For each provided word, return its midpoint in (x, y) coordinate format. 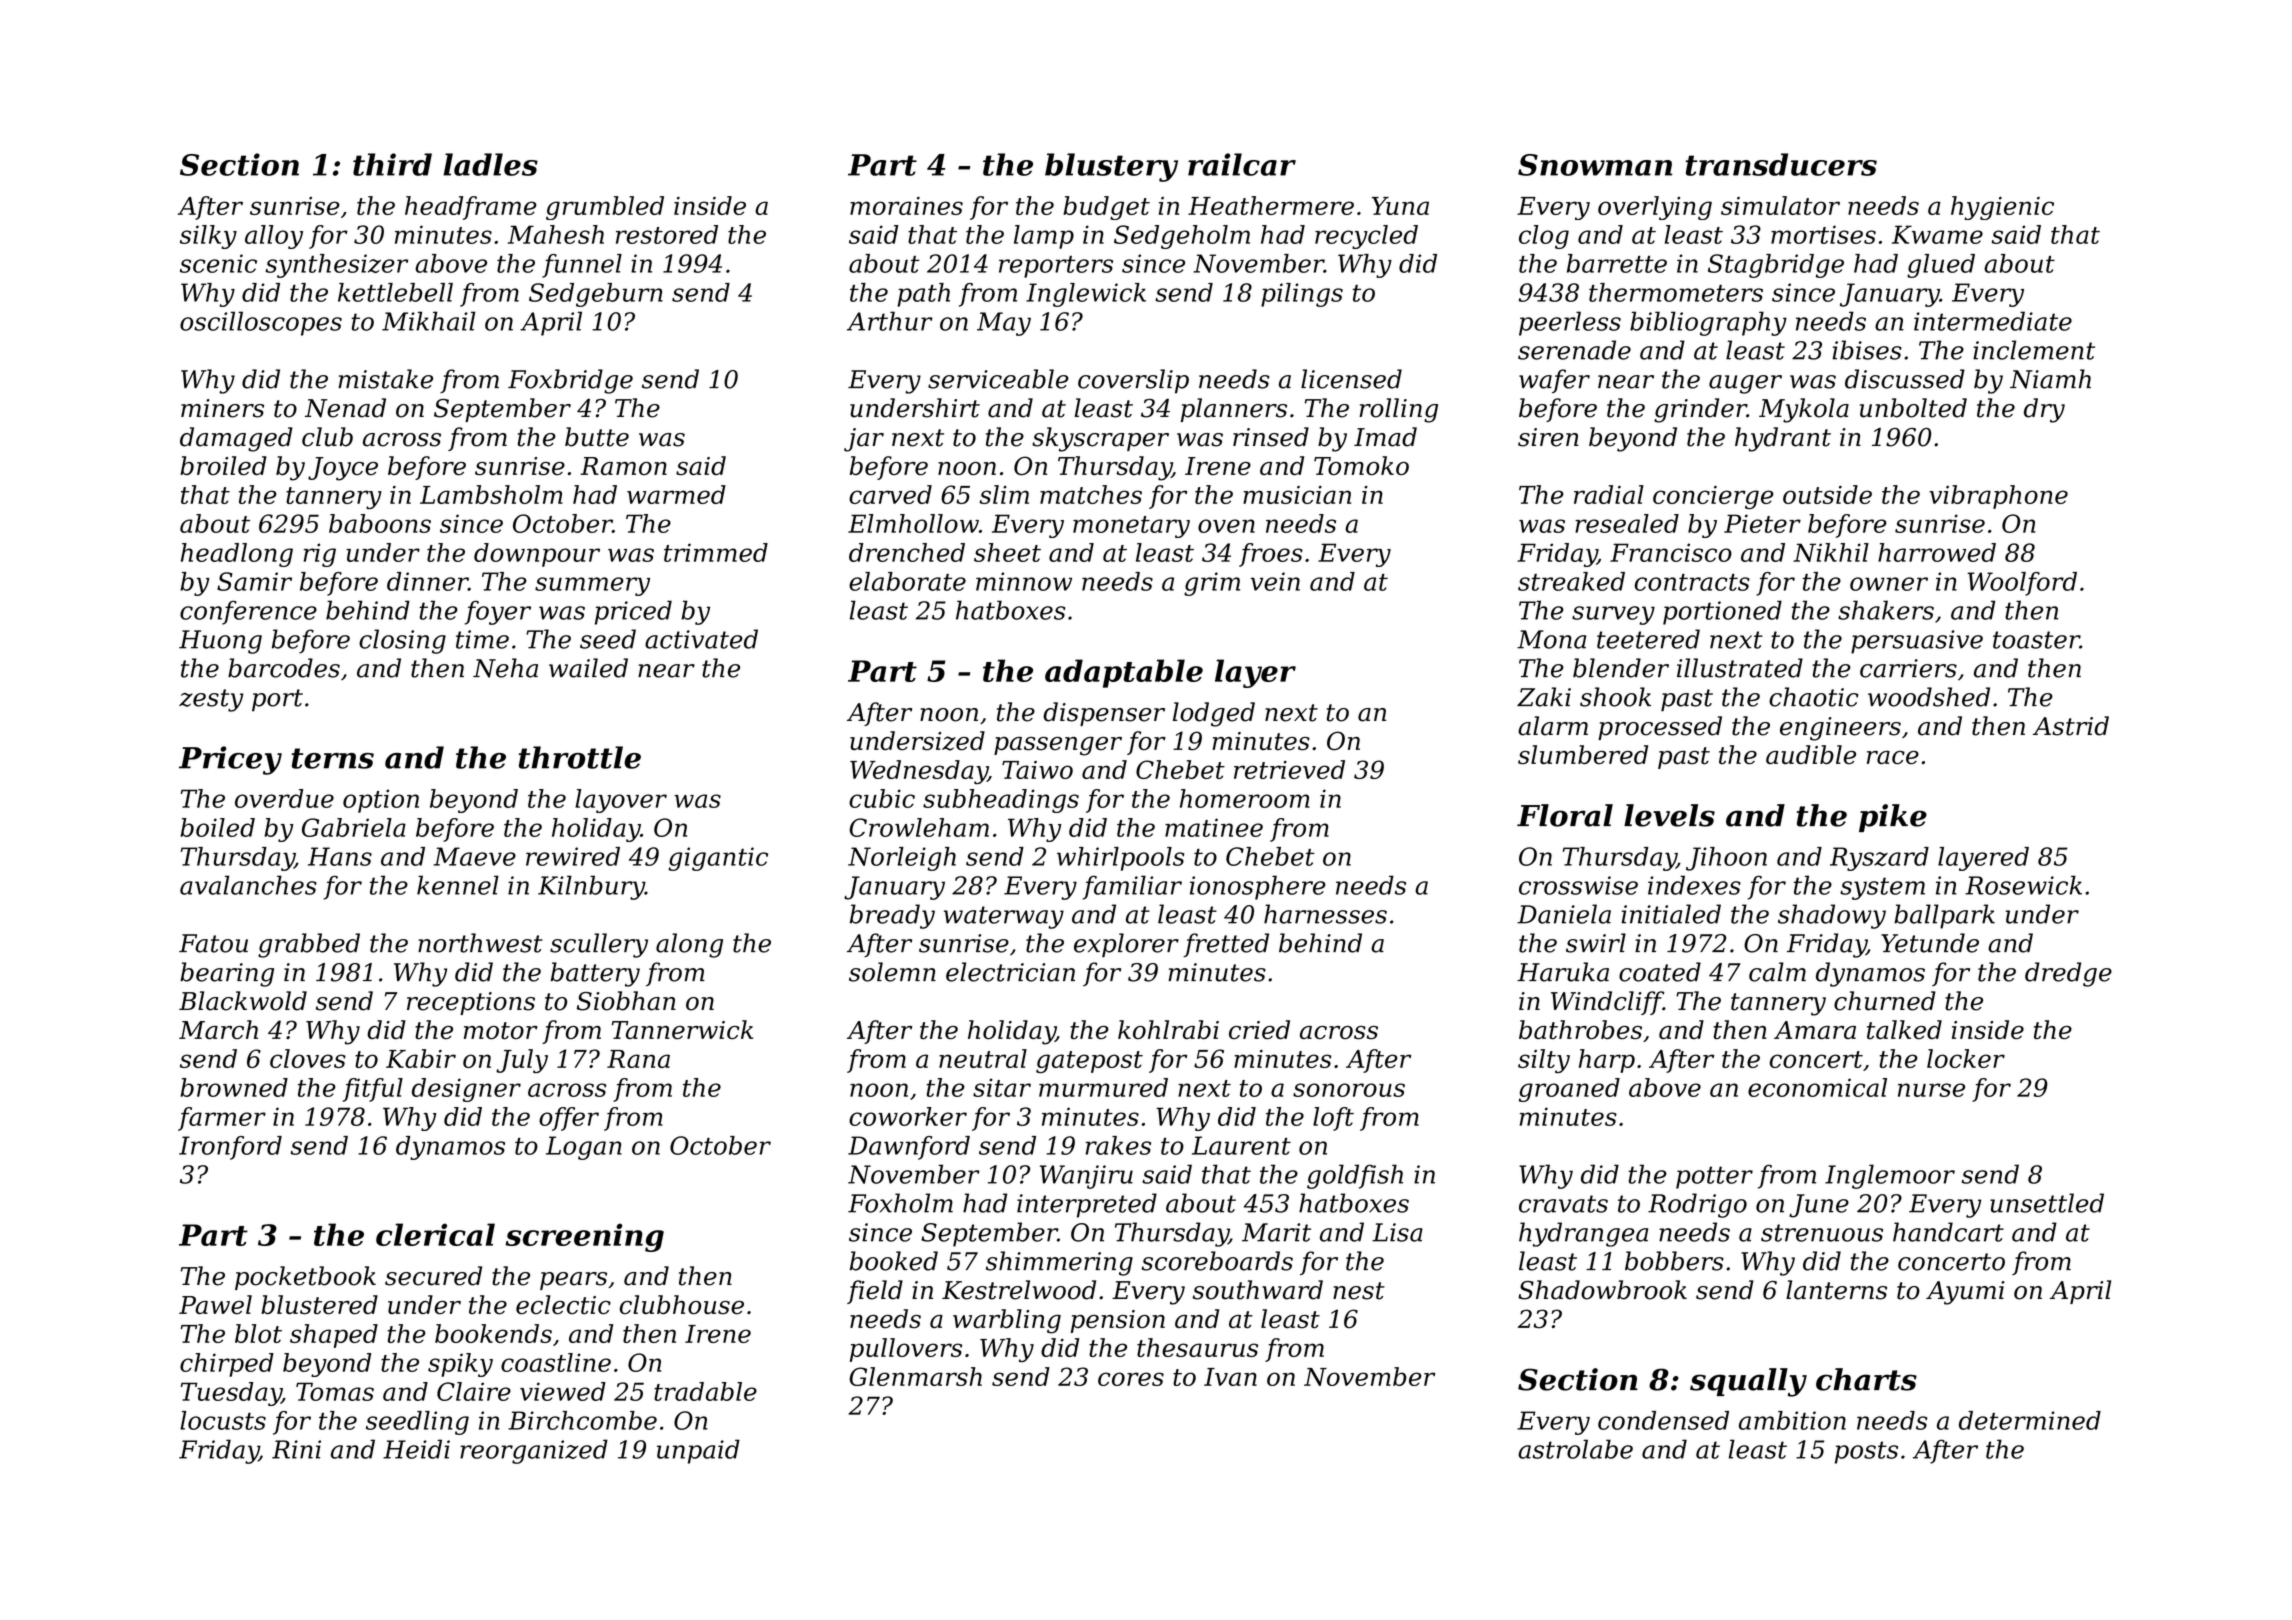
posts (1866, 1452)
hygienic (2002, 208)
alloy (274, 237)
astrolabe (1575, 1449)
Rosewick (2023, 885)
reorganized (534, 1451)
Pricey (230, 760)
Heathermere (1271, 205)
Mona (1551, 639)
